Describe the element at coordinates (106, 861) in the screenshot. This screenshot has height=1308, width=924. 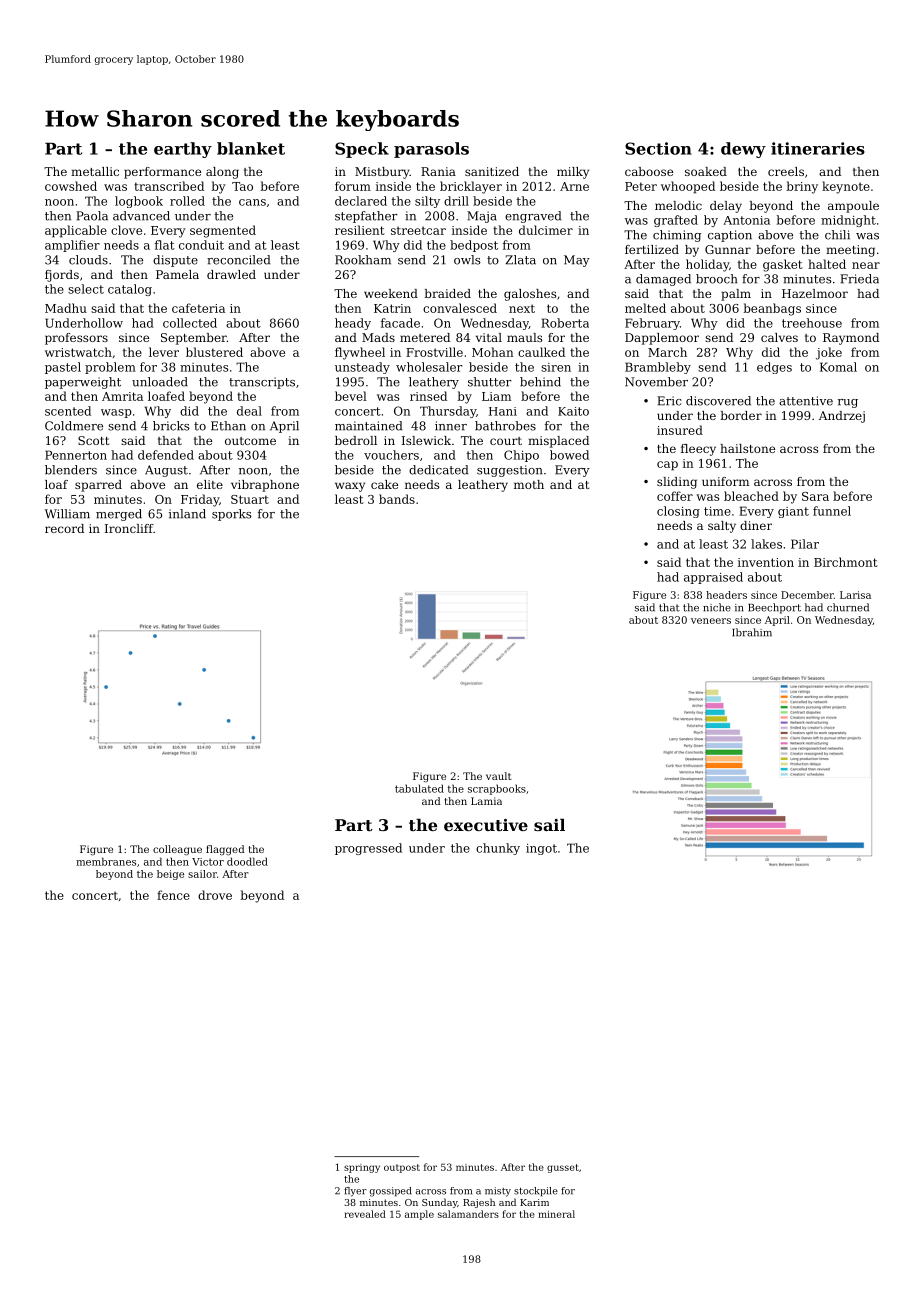
I see `membranes` at that location.
